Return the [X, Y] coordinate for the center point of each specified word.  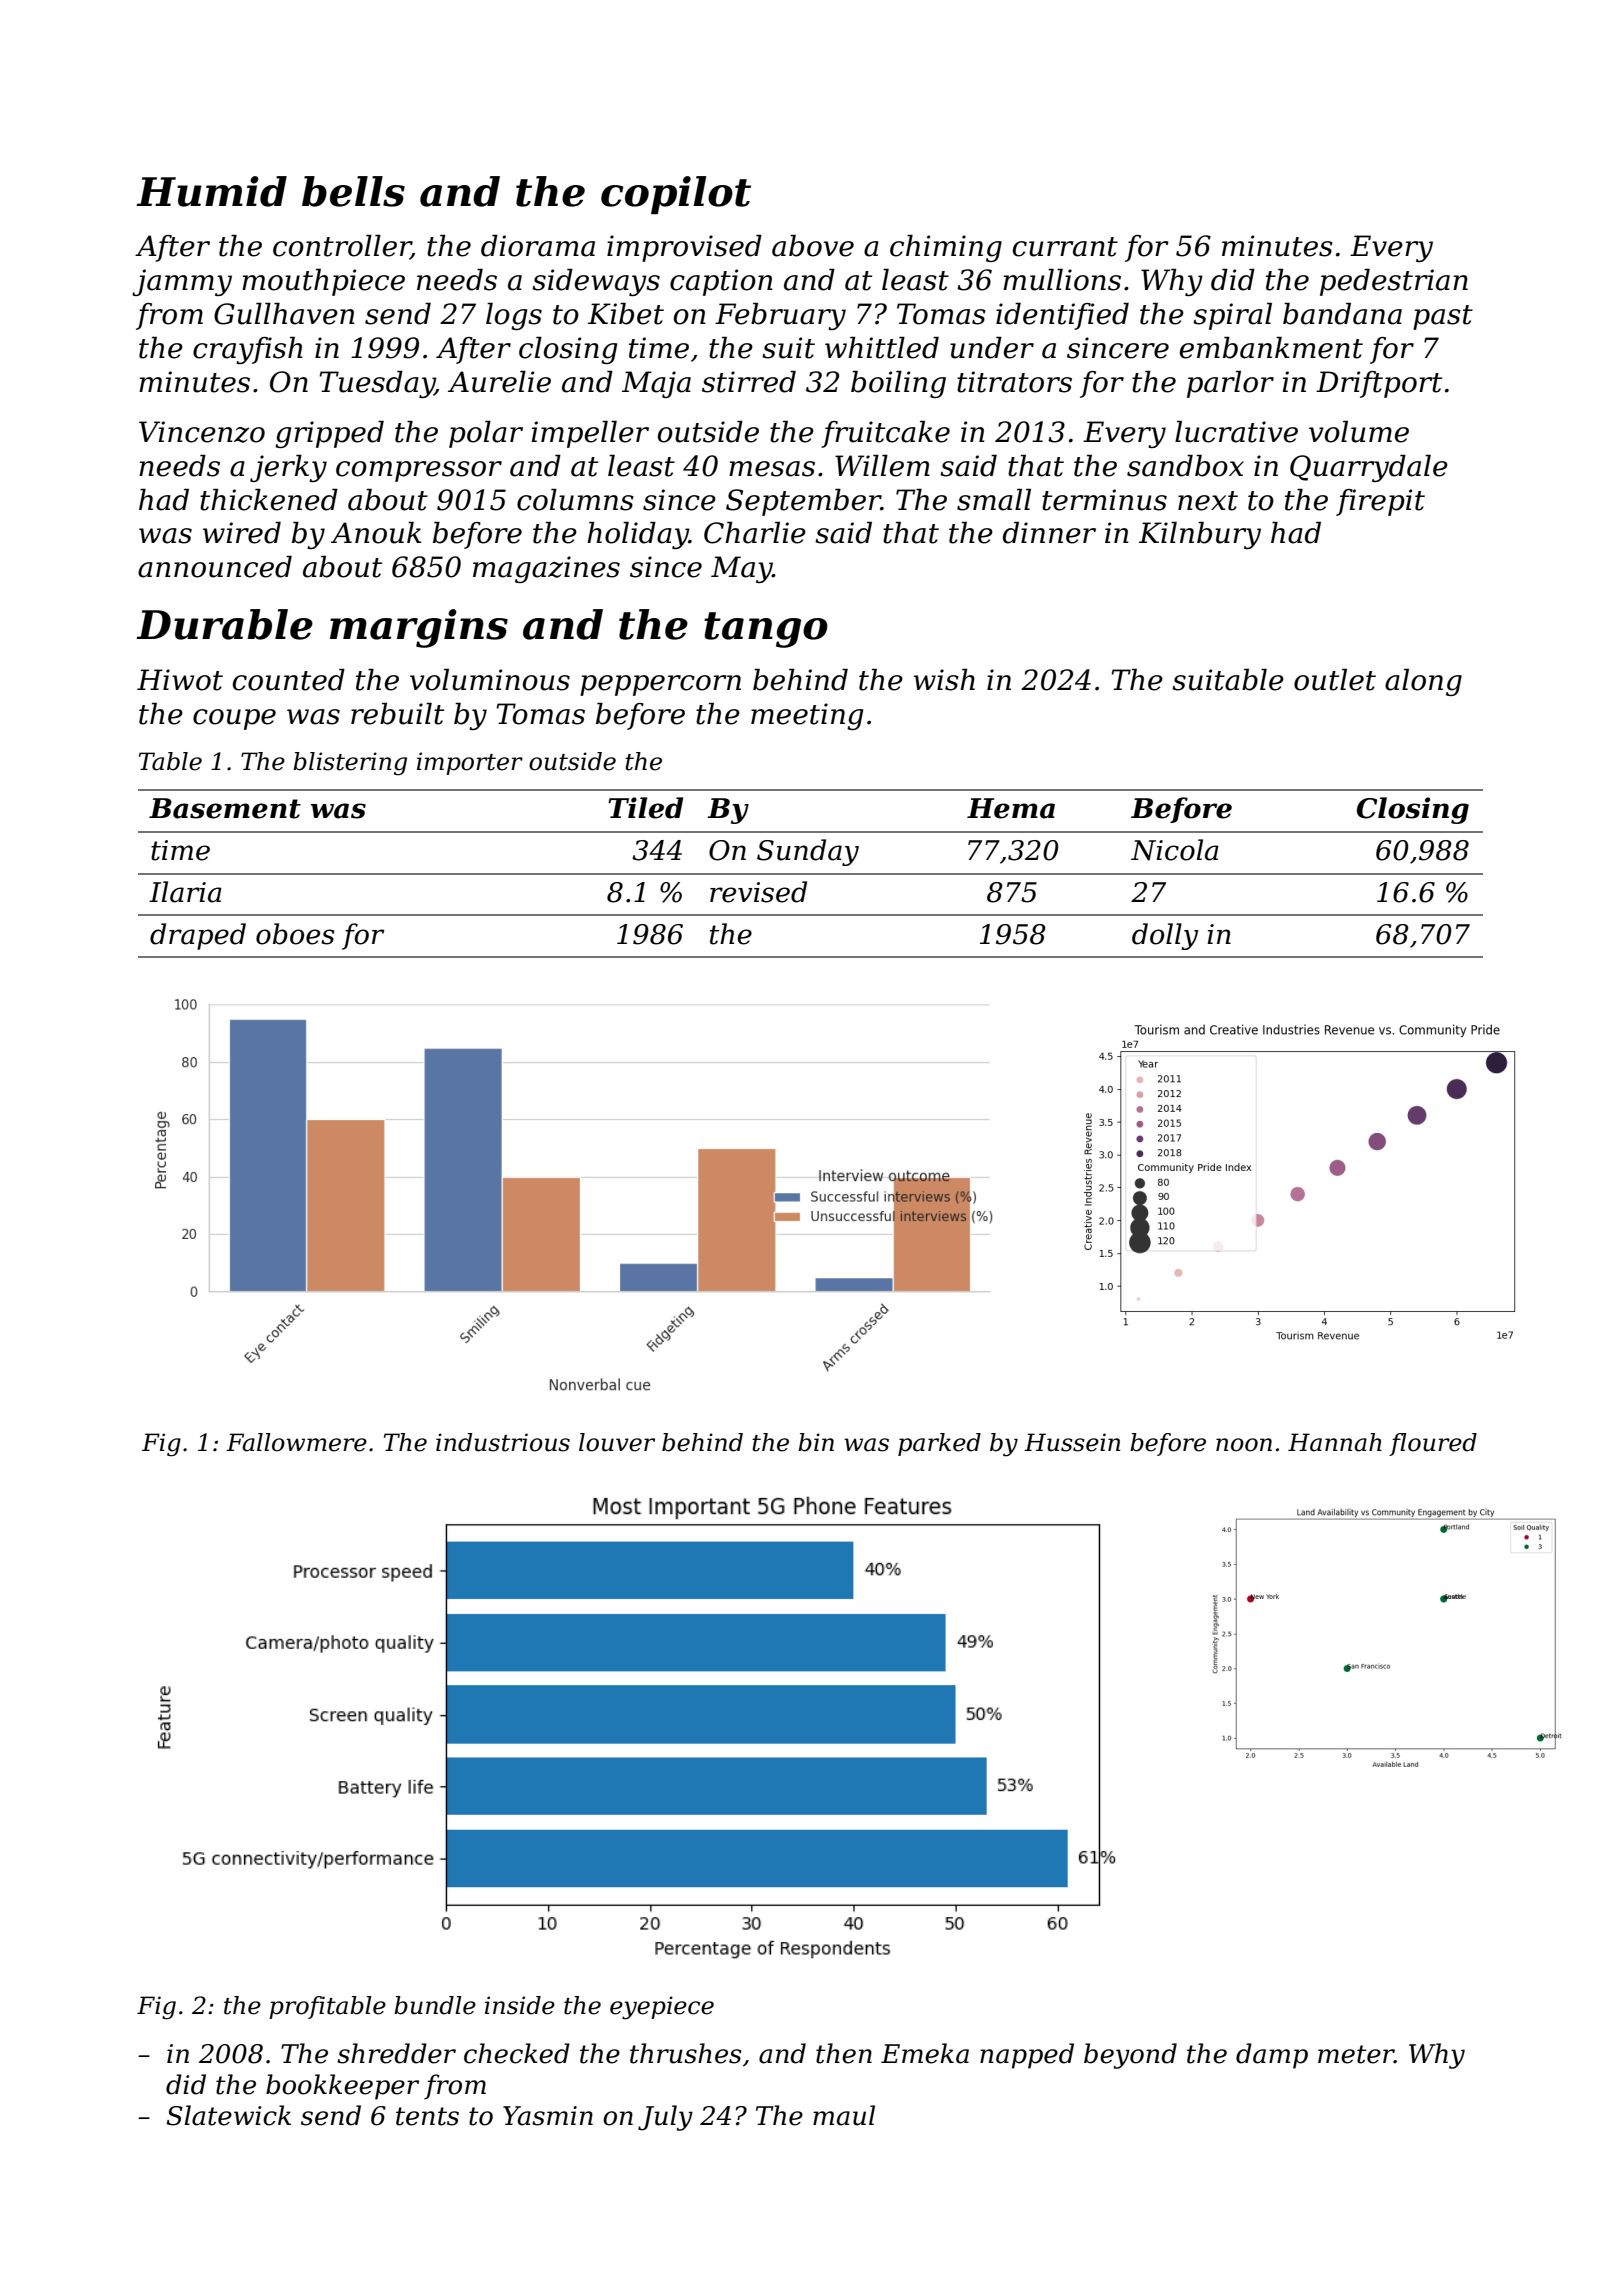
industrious [503, 1442]
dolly [1165, 936]
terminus [1104, 500]
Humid [211, 191]
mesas [772, 469]
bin [816, 1442]
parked [939, 1444]
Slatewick [228, 2115]
